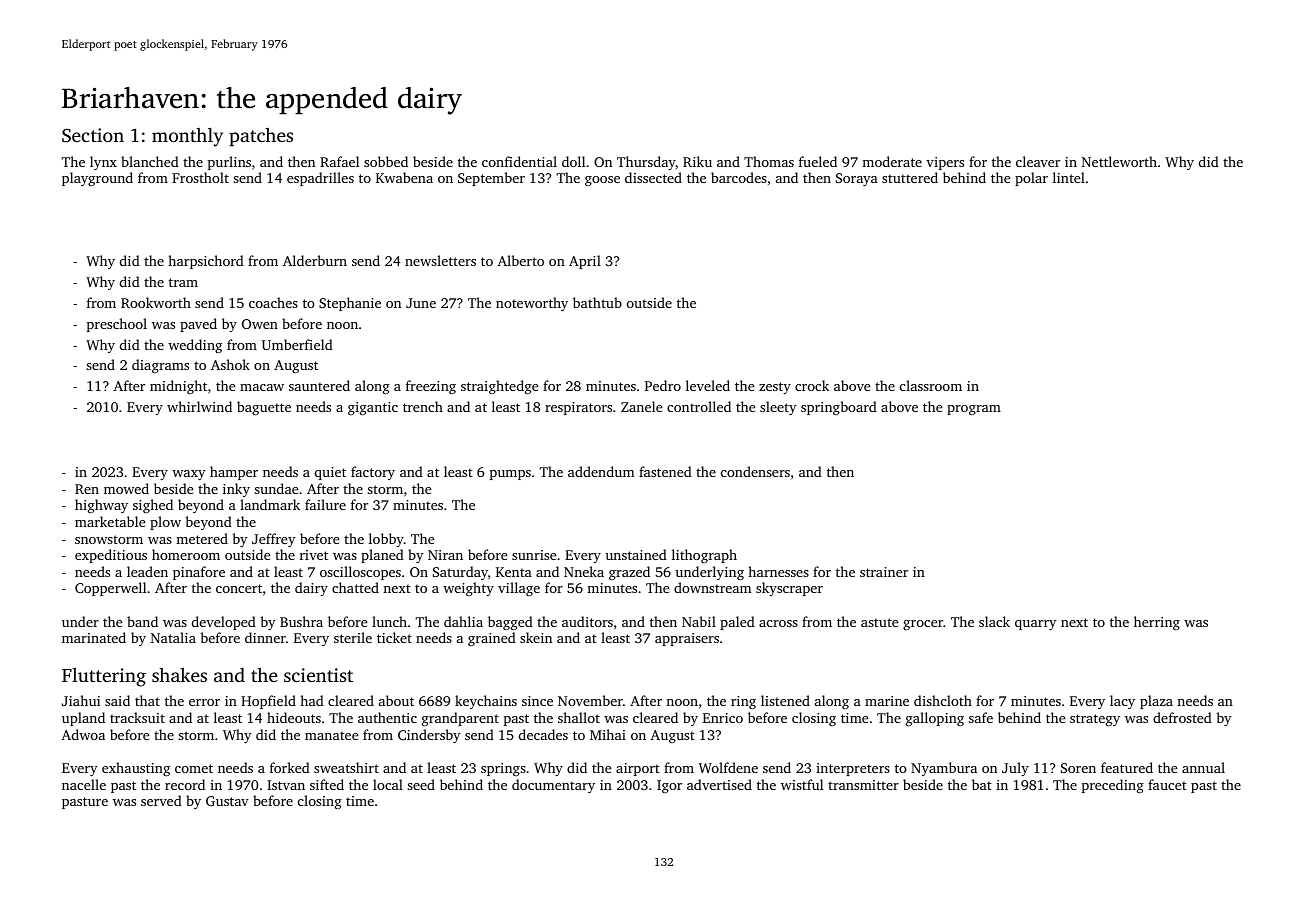 This document has width=1308, height=924. Describe the element at coordinates (802, 784) in the document. I see `wistful` at that location.
